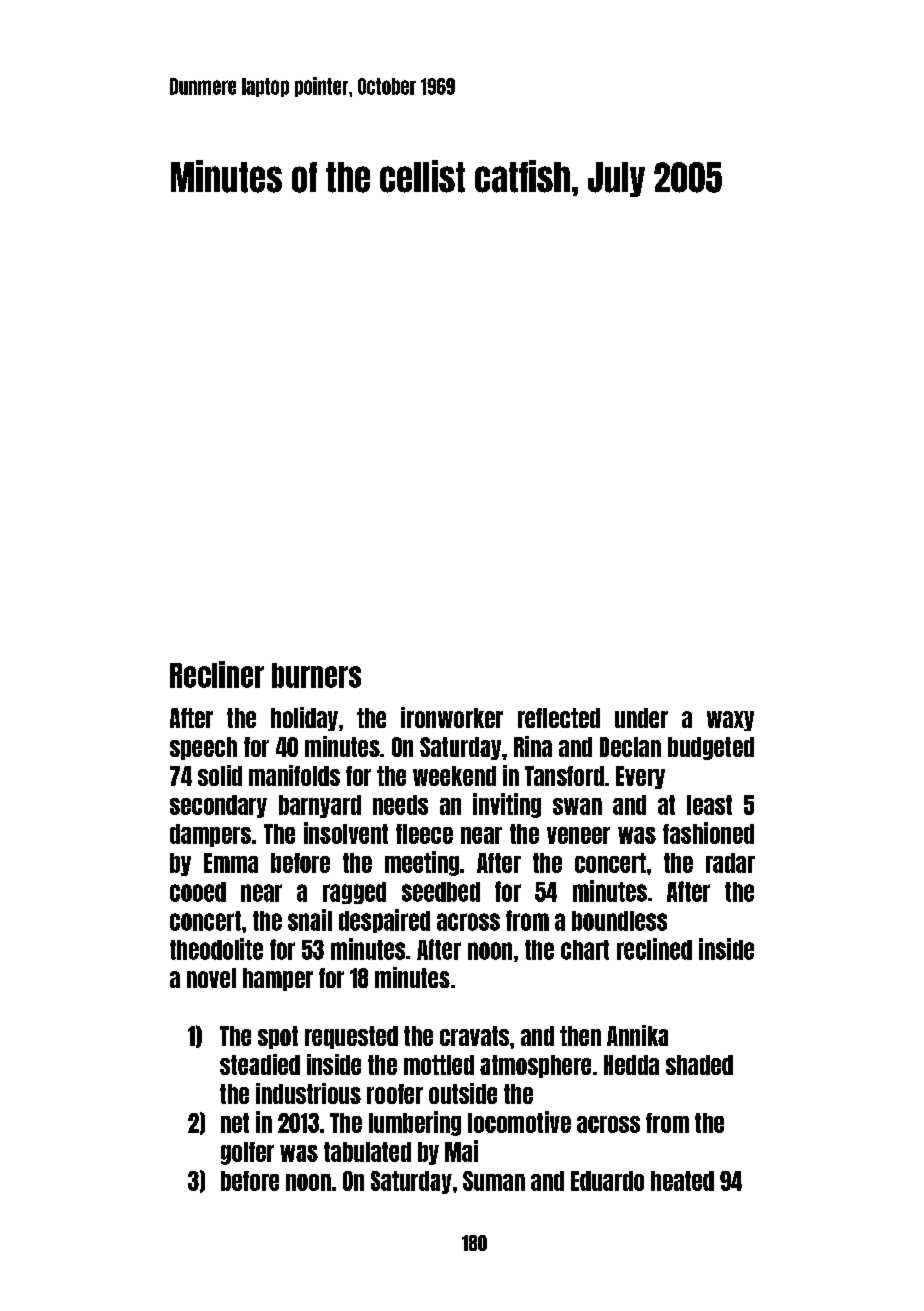  I want to click on theodolite, so click(216, 949).
